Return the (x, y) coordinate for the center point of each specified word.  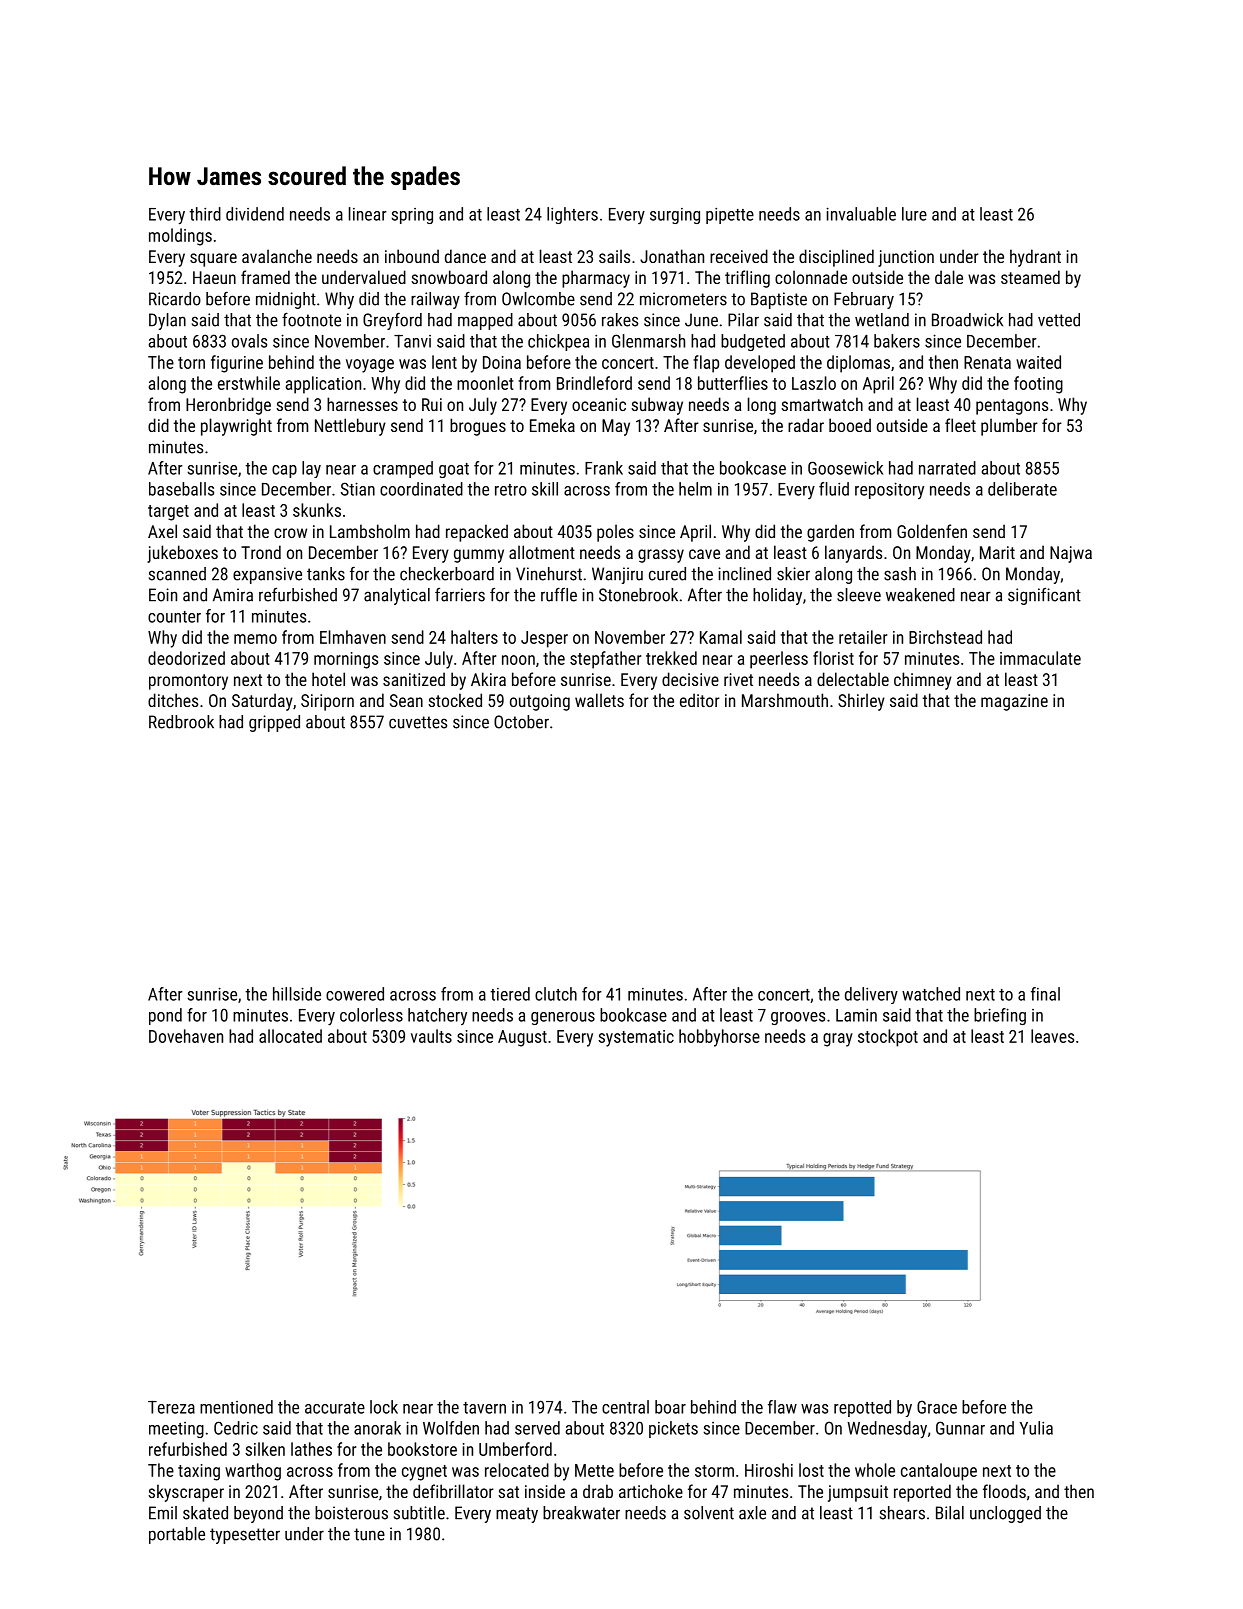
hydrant (1035, 258)
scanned (177, 574)
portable (177, 1535)
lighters (572, 215)
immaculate (1040, 658)
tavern (484, 1408)
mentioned (236, 1407)
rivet (738, 679)
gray (838, 1040)
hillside (297, 994)
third (205, 214)
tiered (510, 994)
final (1045, 994)
